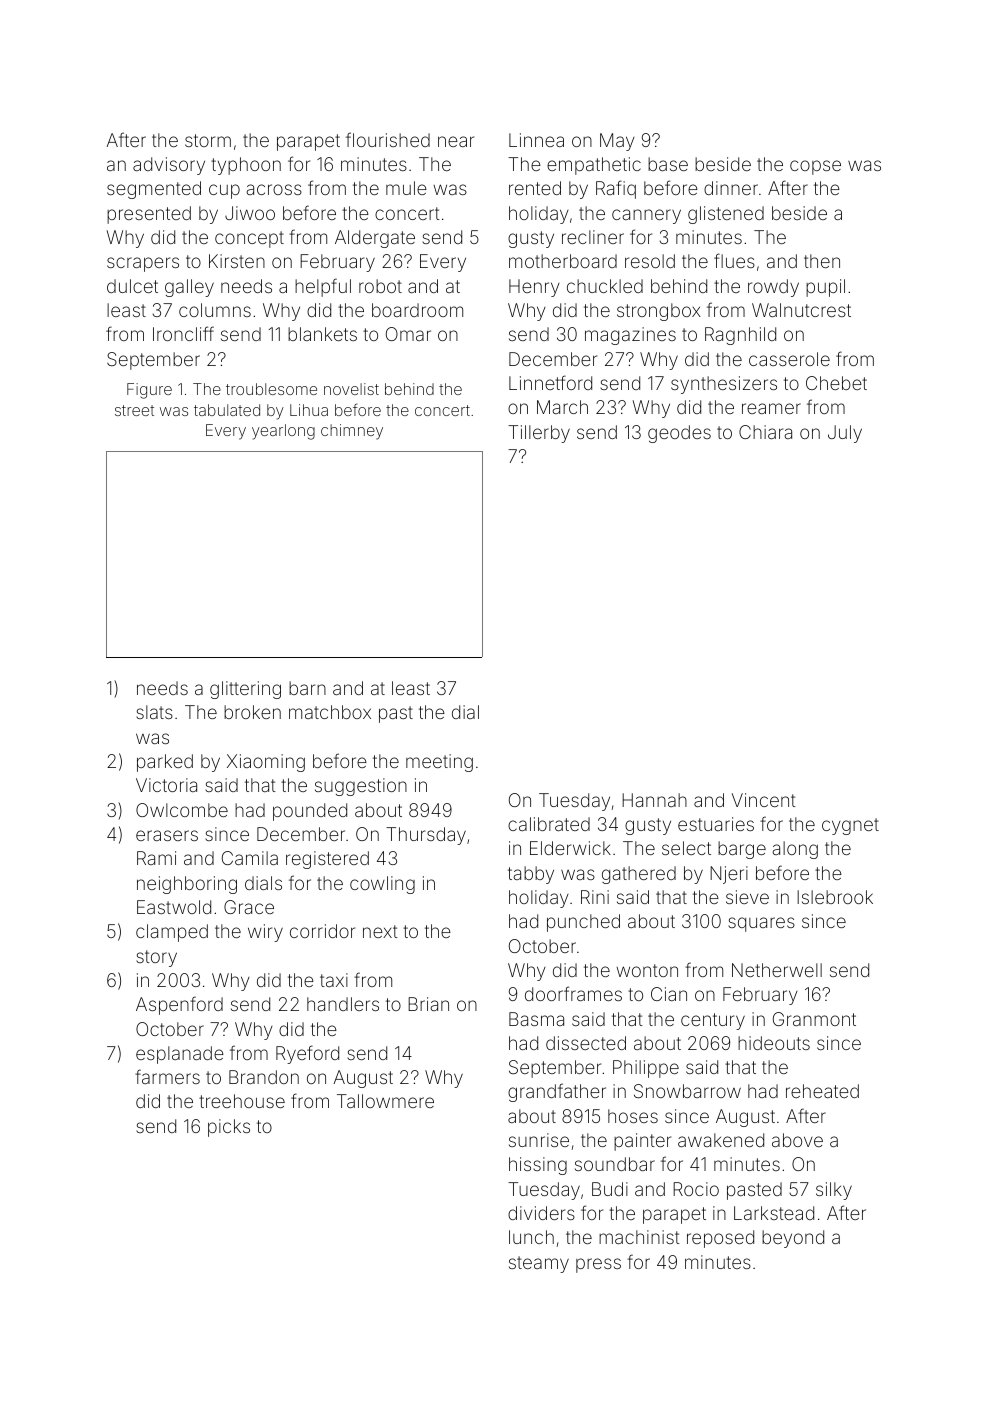 The height and width of the document is (1406, 990). Describe the element at coordinates (361, 787) in the document. I see `suggestion` at that location.
